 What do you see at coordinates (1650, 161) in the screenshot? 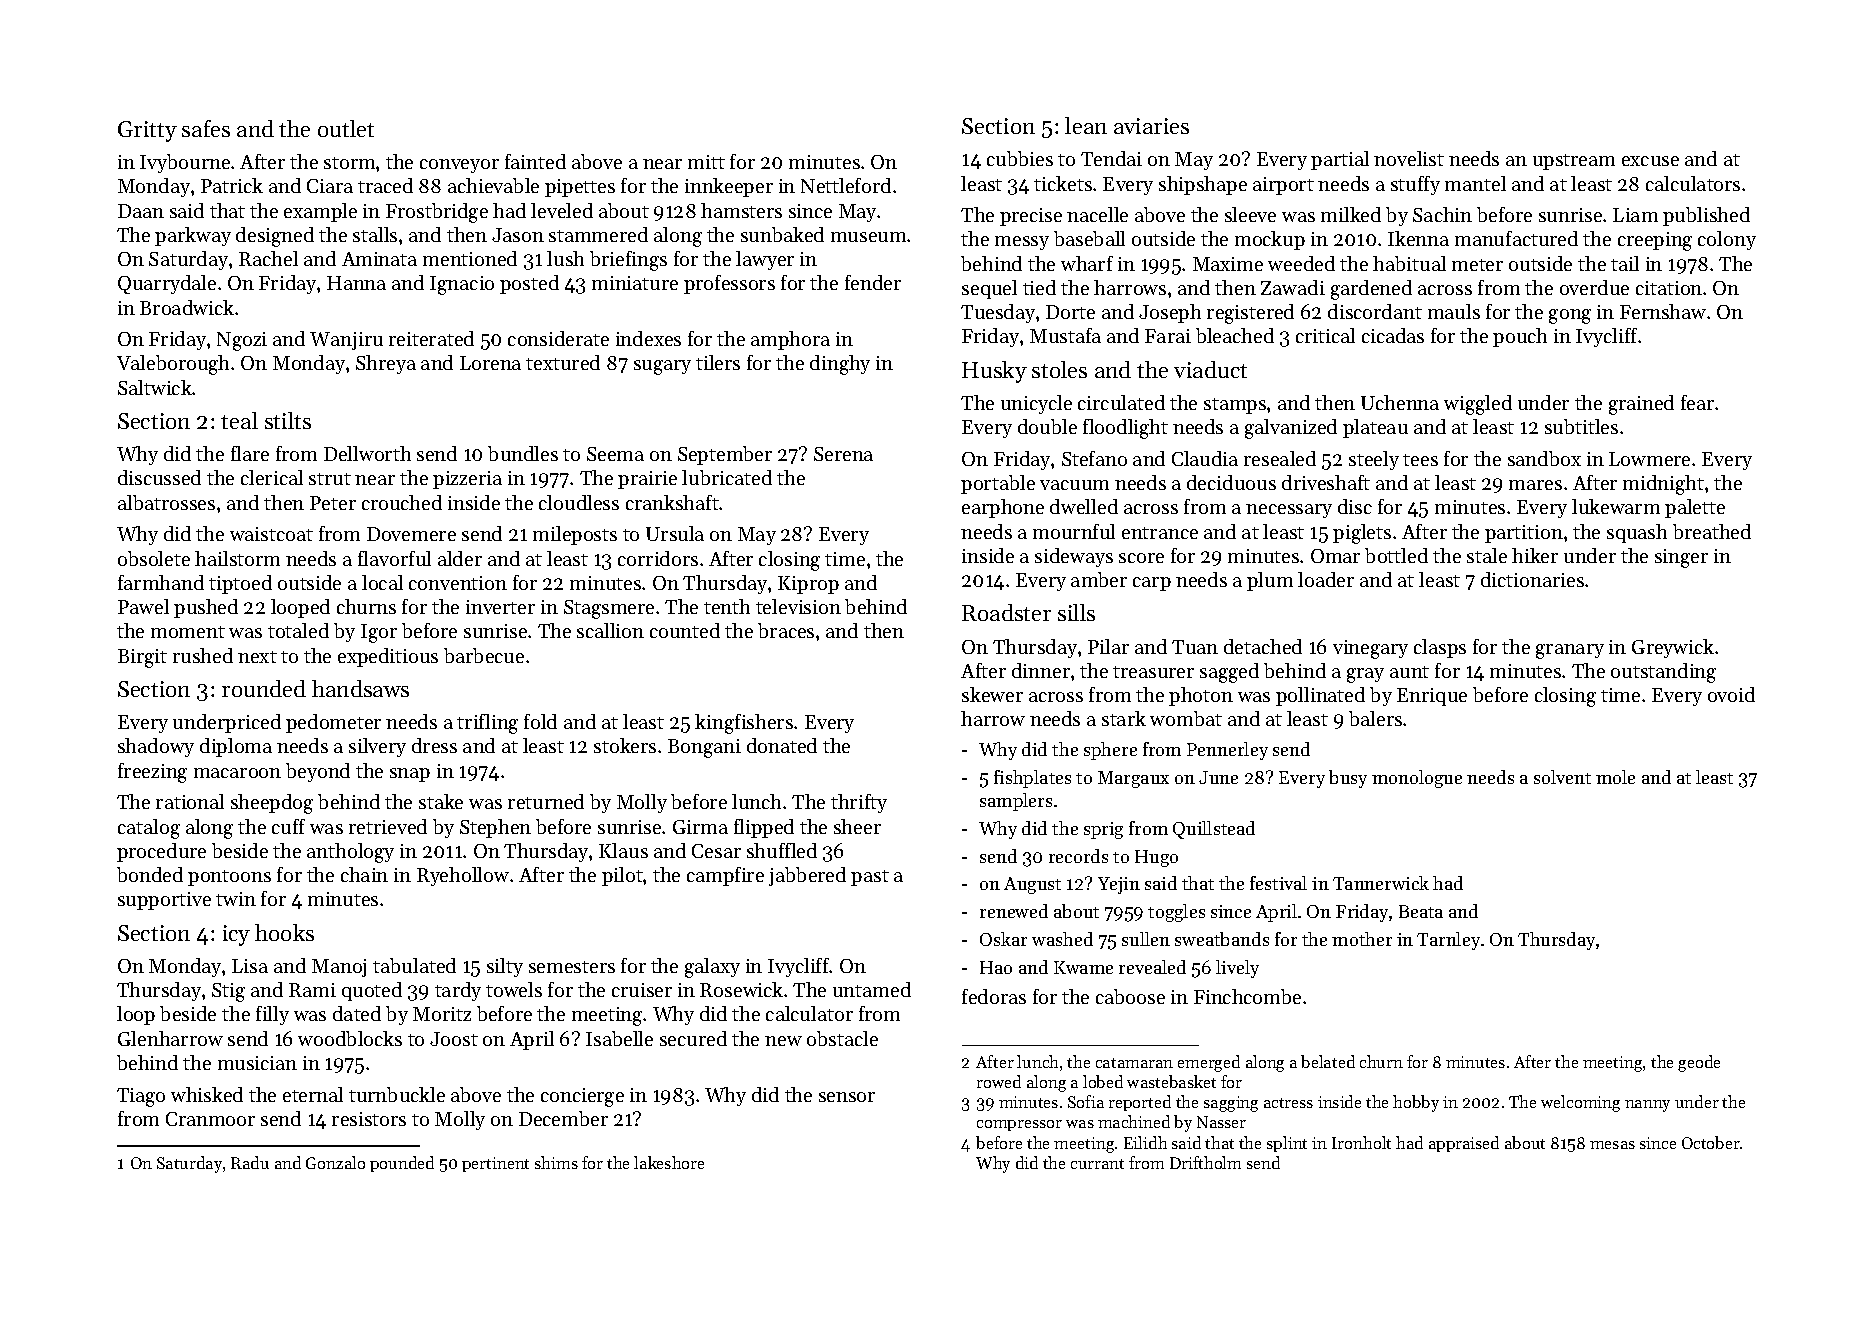
I see `excuse` at bounding box center [1650, 161].
